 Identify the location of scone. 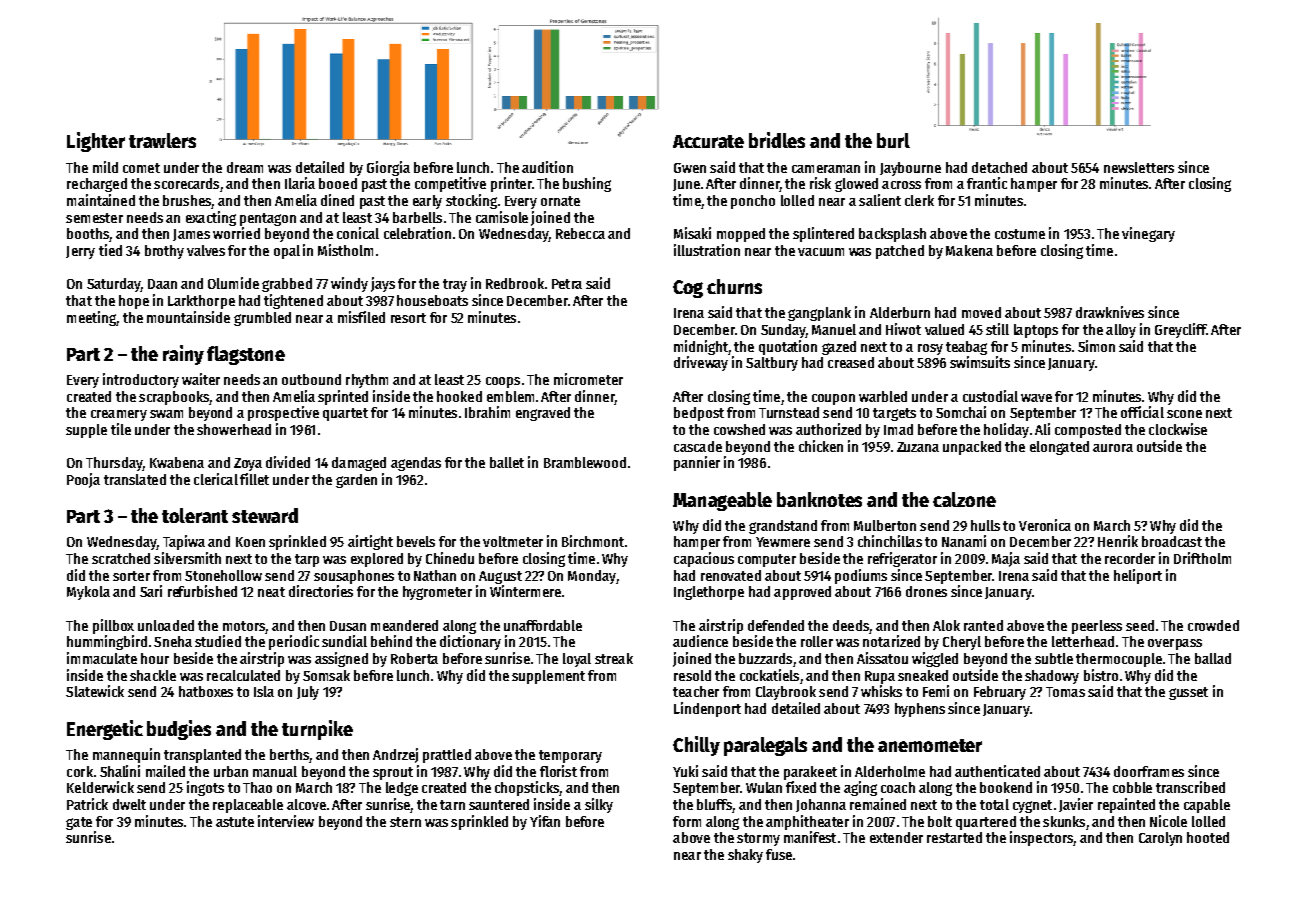
(1184, 414).
